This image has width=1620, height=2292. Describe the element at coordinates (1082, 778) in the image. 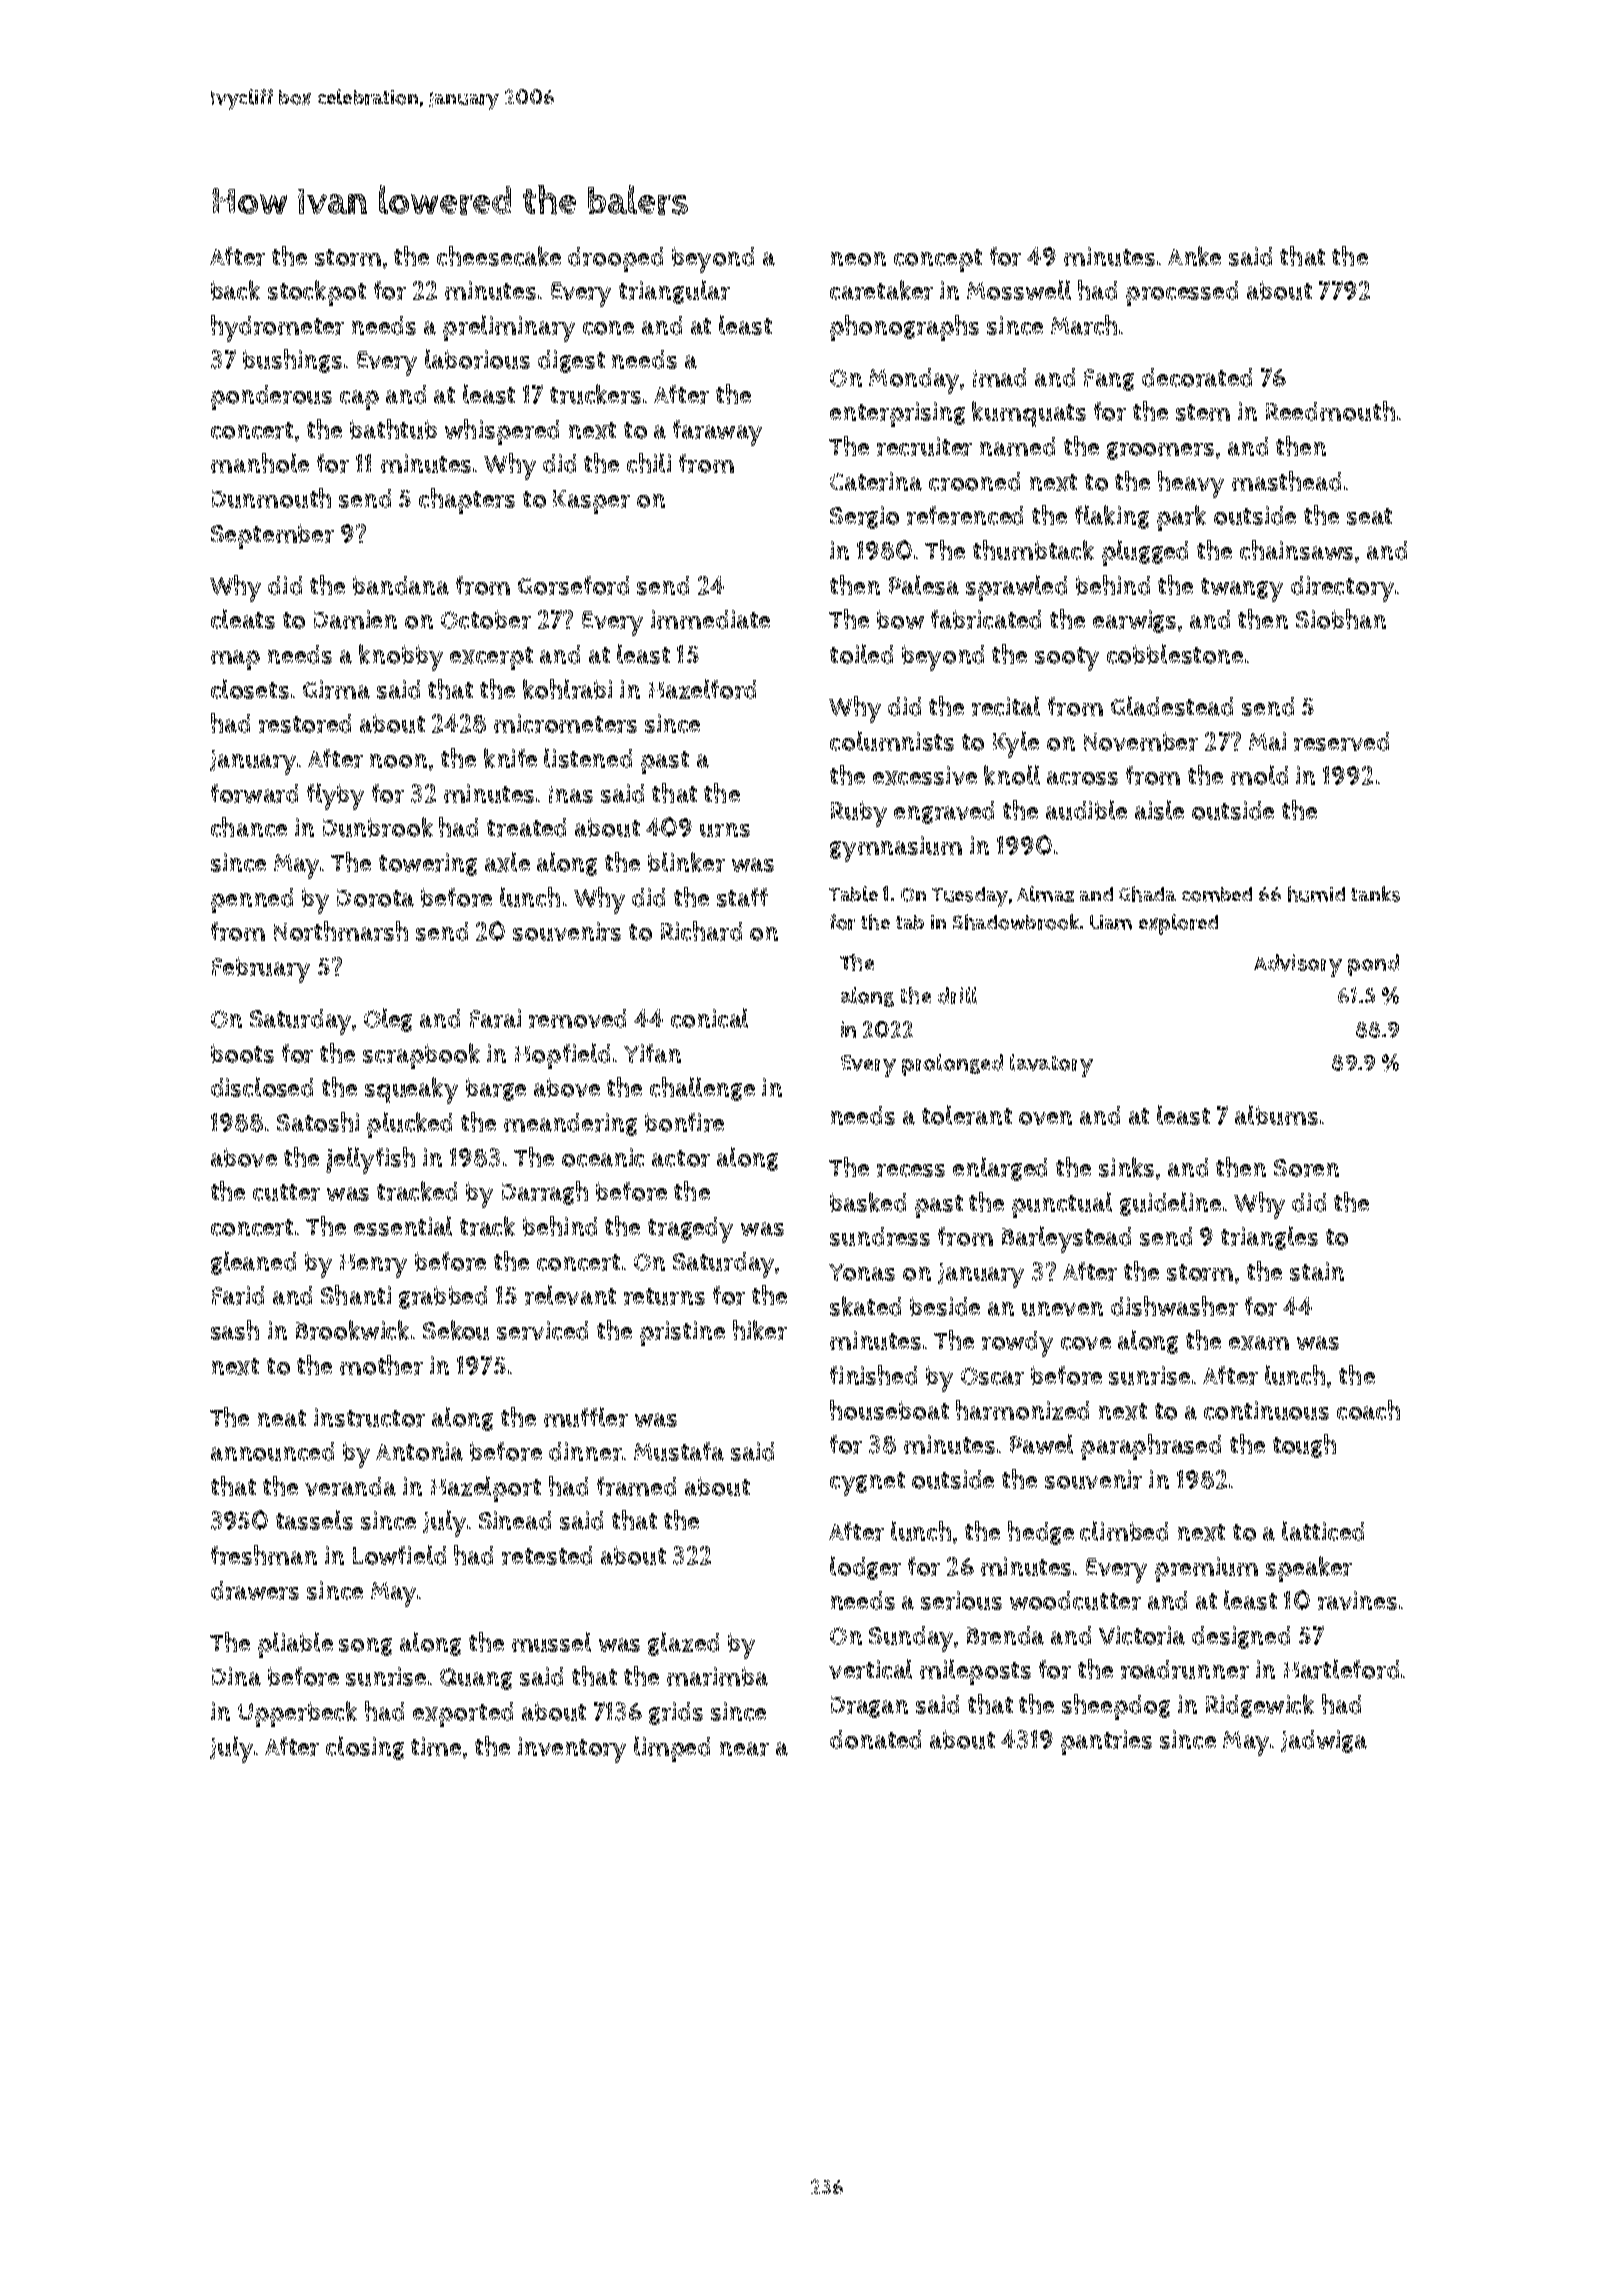

I see `across` at that location.
